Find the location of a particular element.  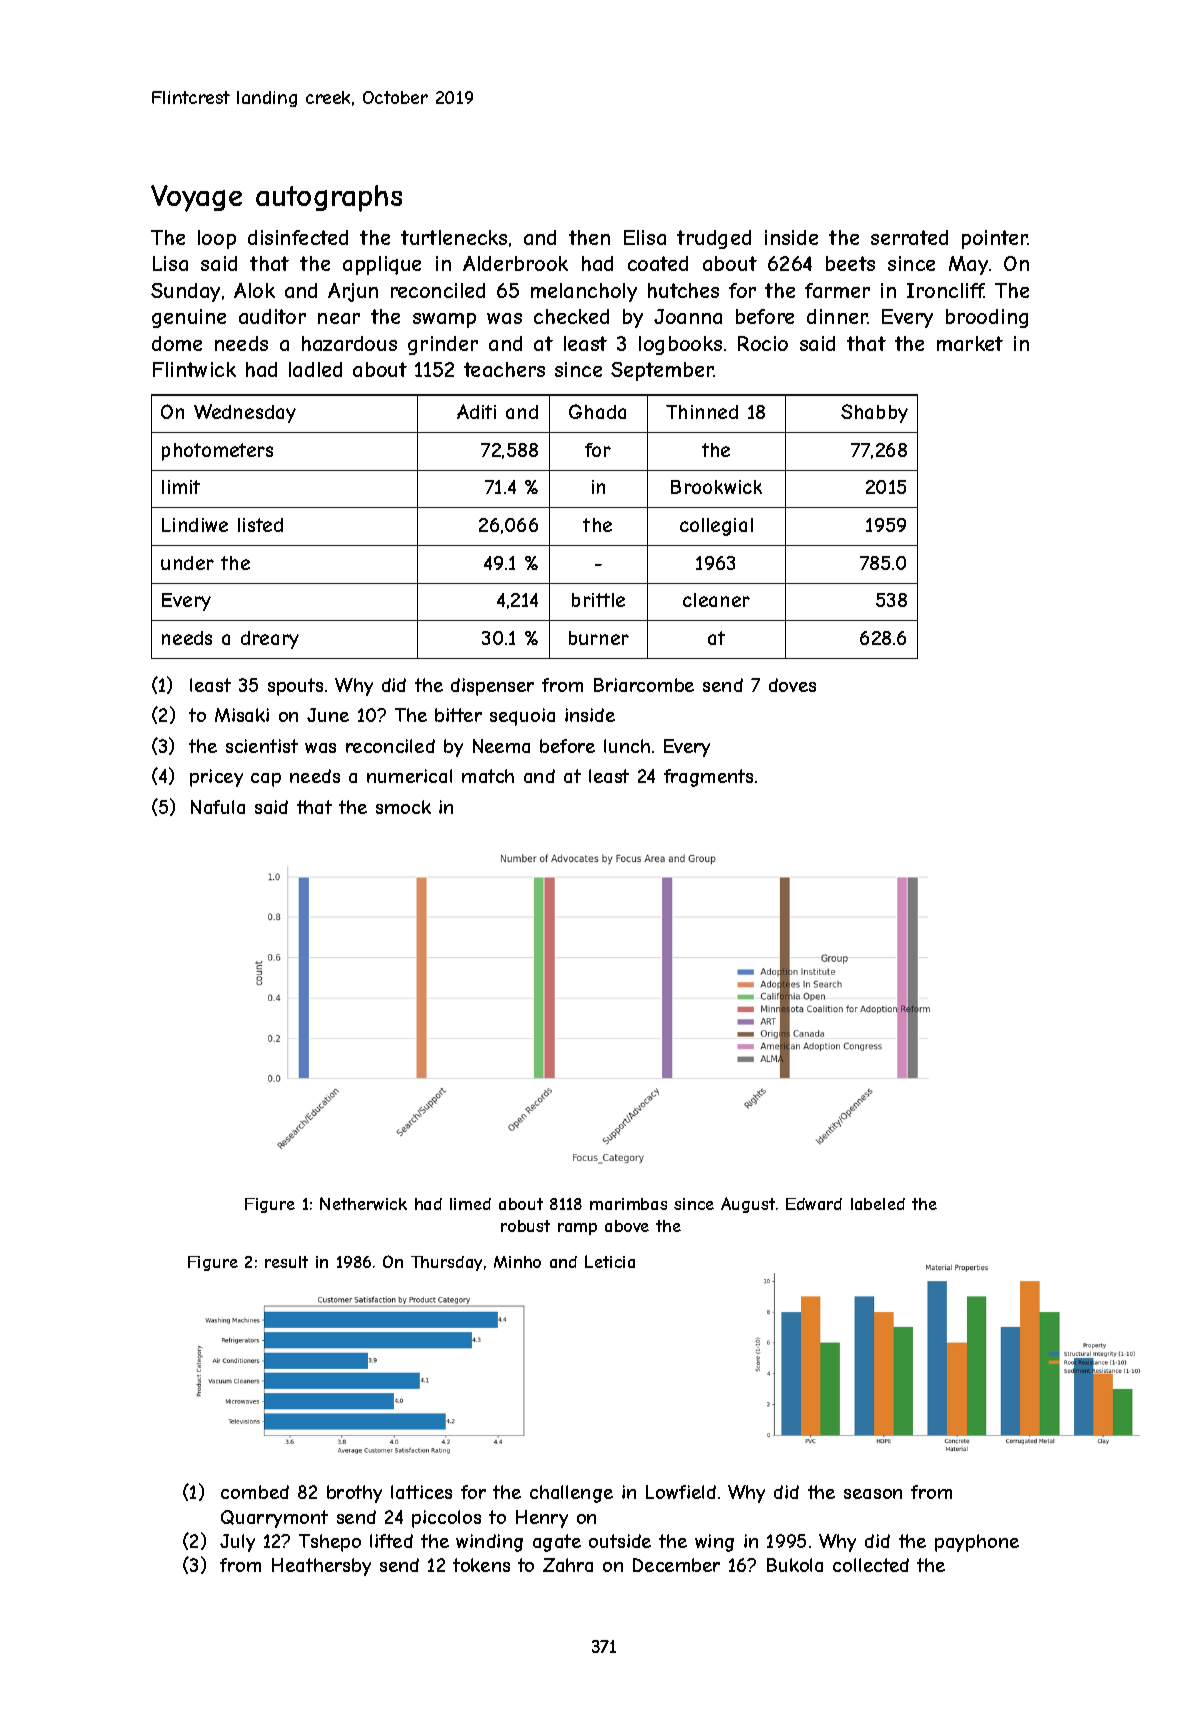

fragments is located at coordinates (708, 778).
